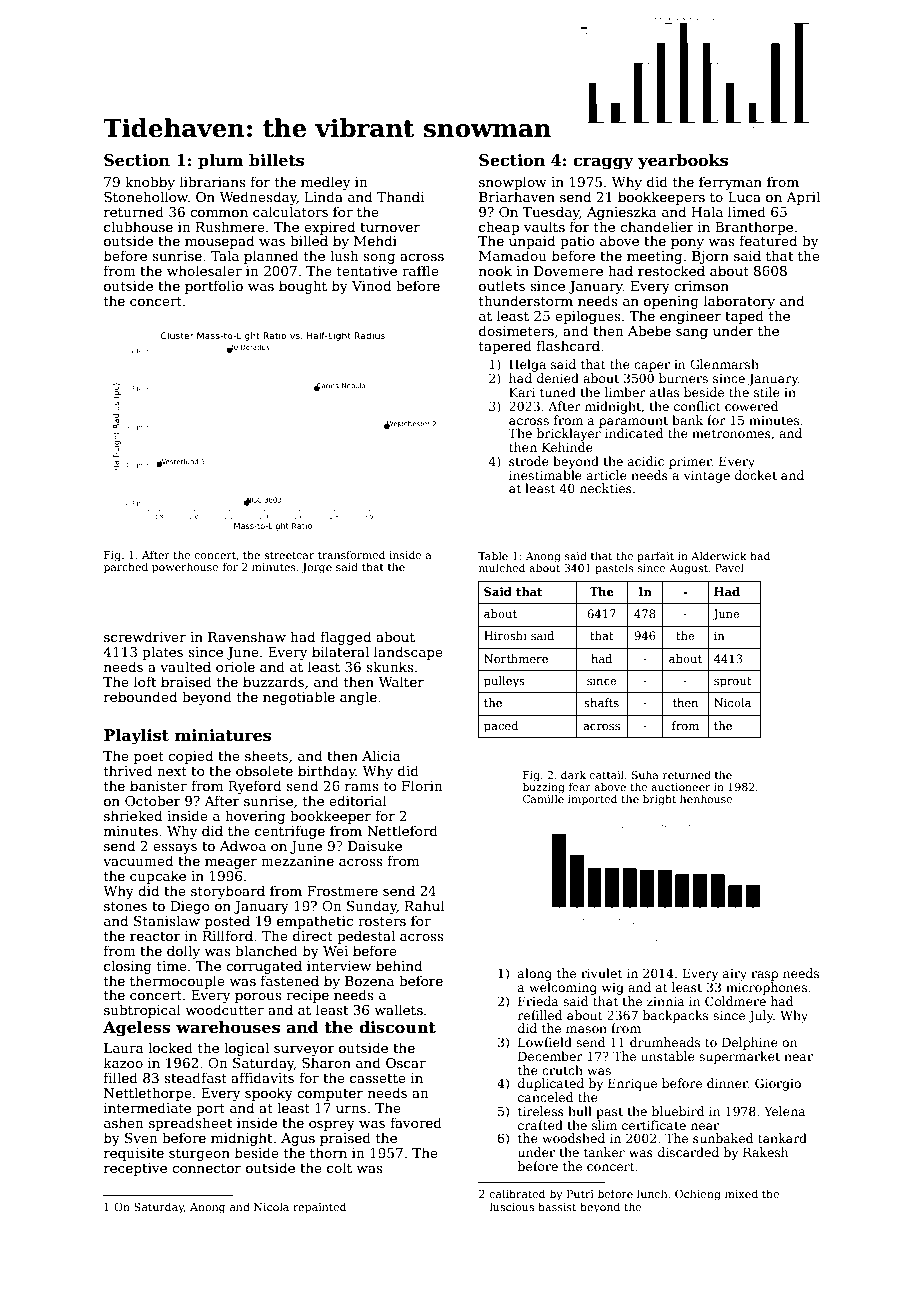  Describe the element at coordinates (125, 906) in the page. I see `stones` at that location.
